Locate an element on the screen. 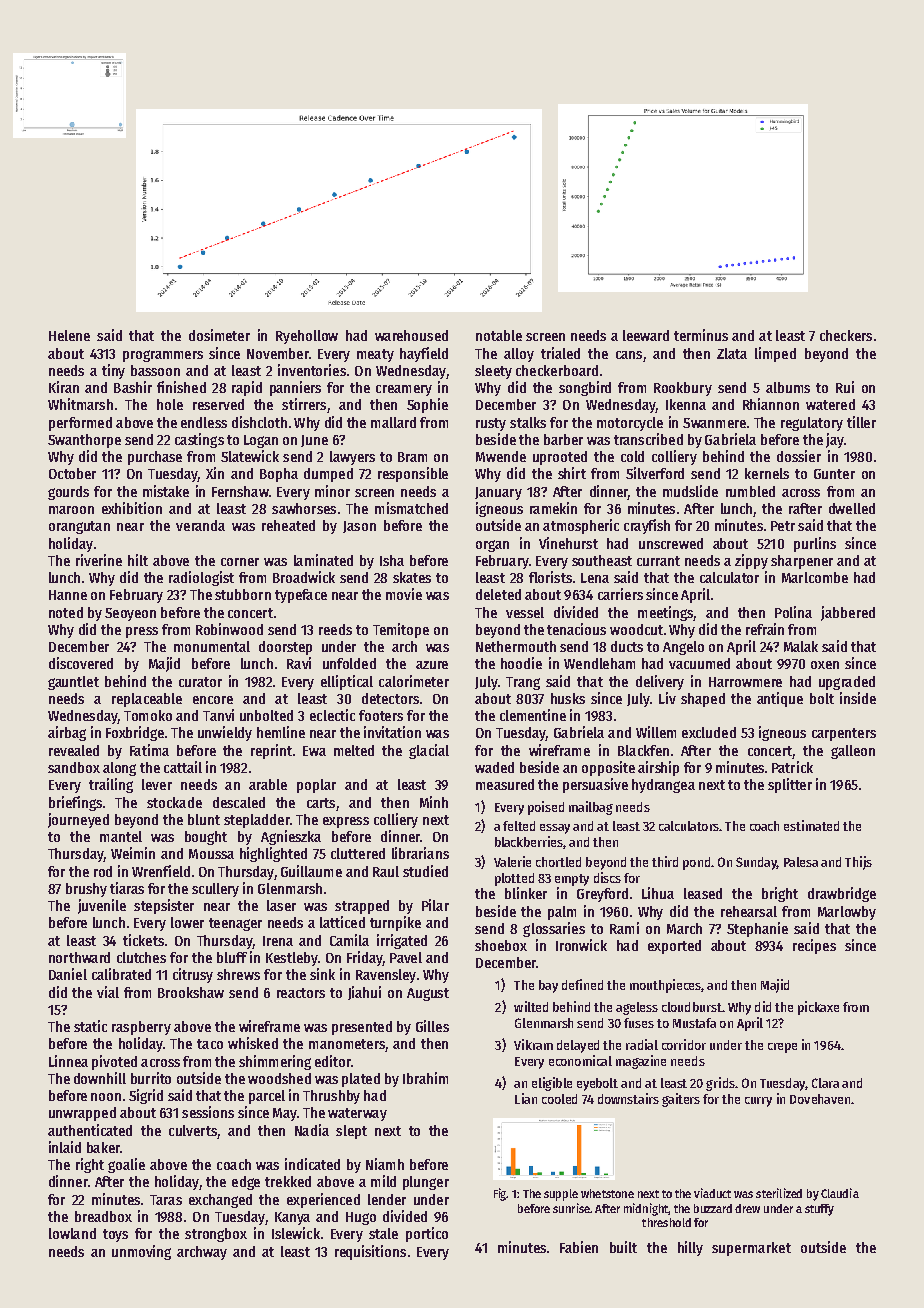  Clara is located at coordinates (825, 1083).
